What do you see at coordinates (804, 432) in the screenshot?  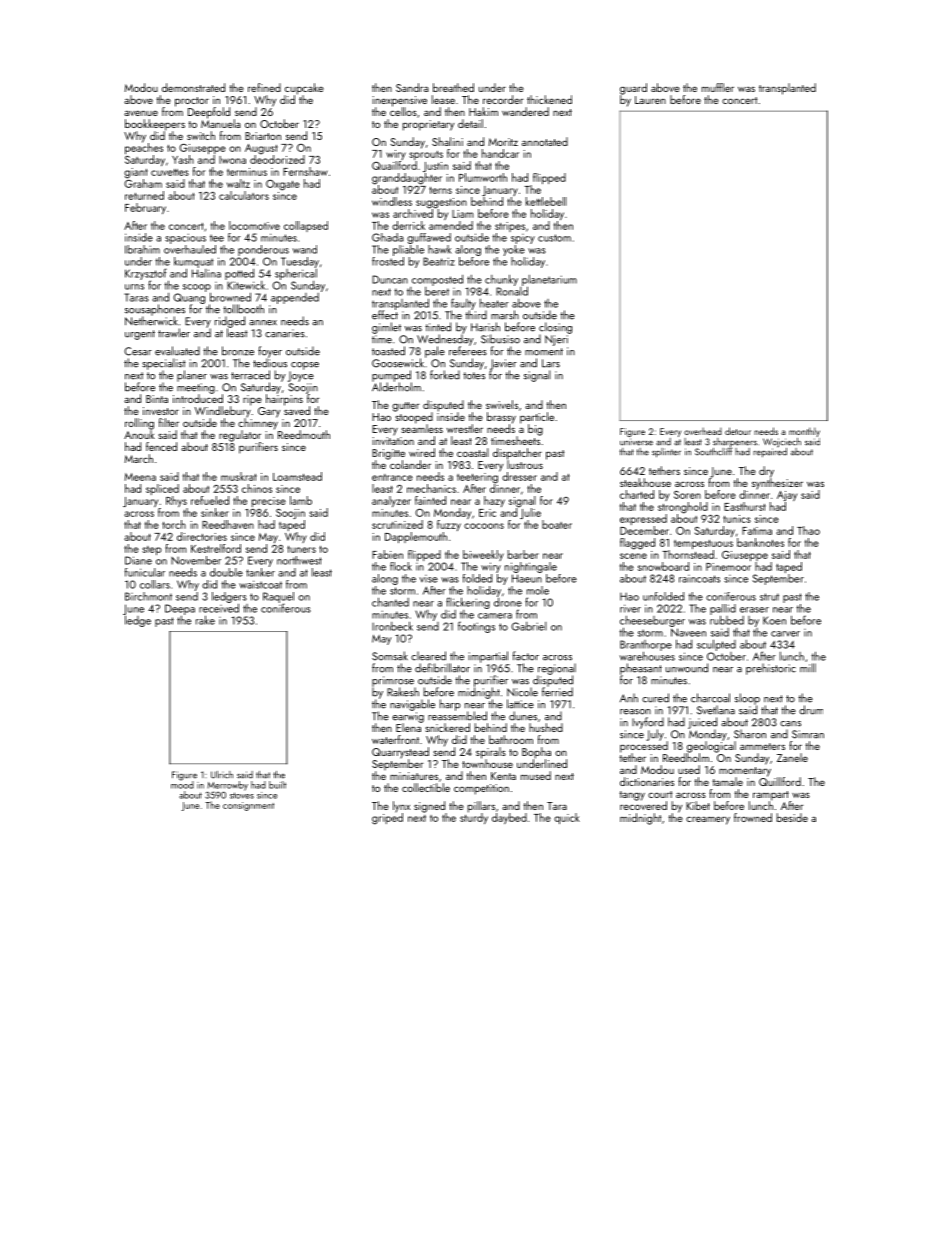 I see `monthly` at bounding box center [804, 432].
